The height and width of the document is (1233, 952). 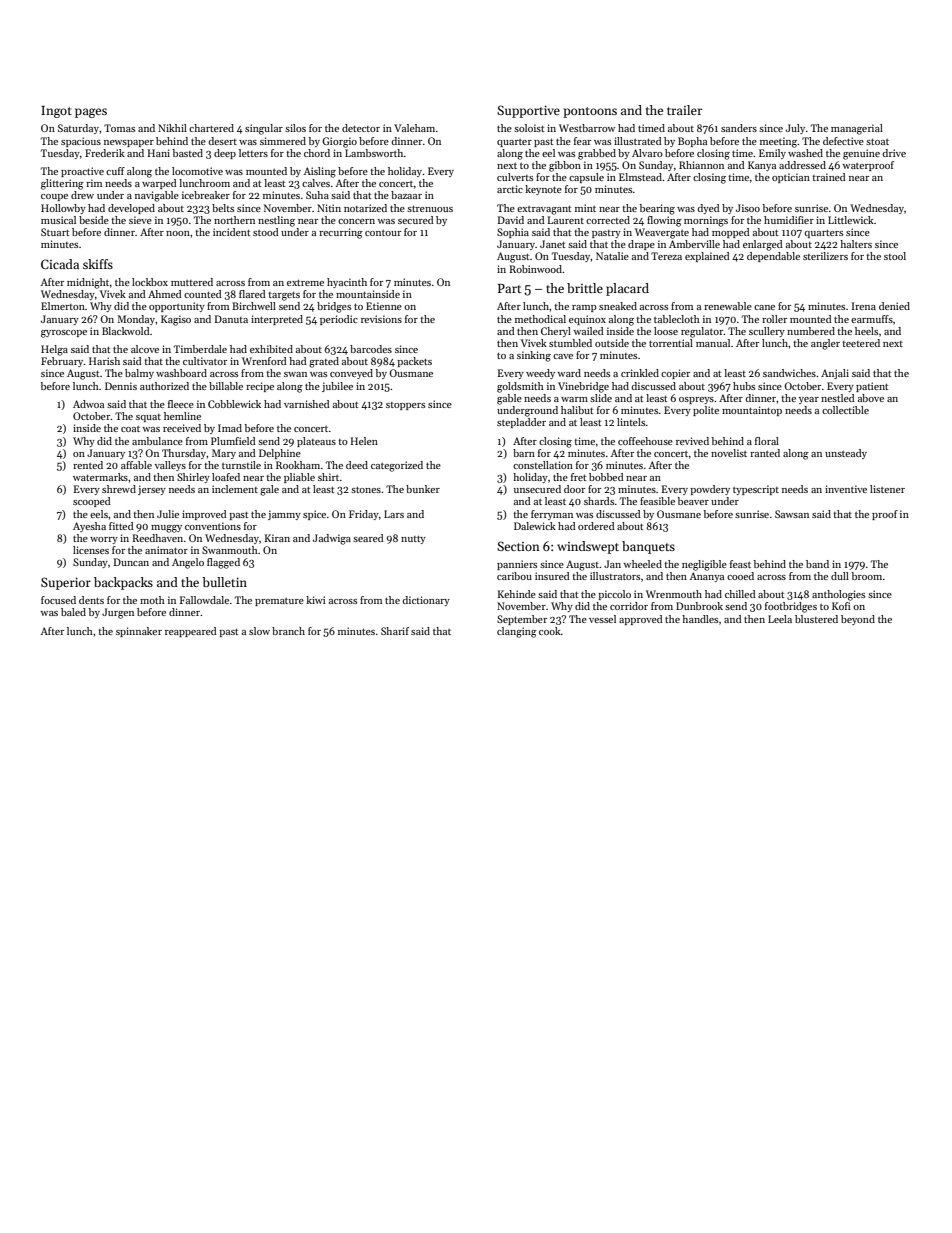 I want to click on Supportive, so click(x=528, y=111).
